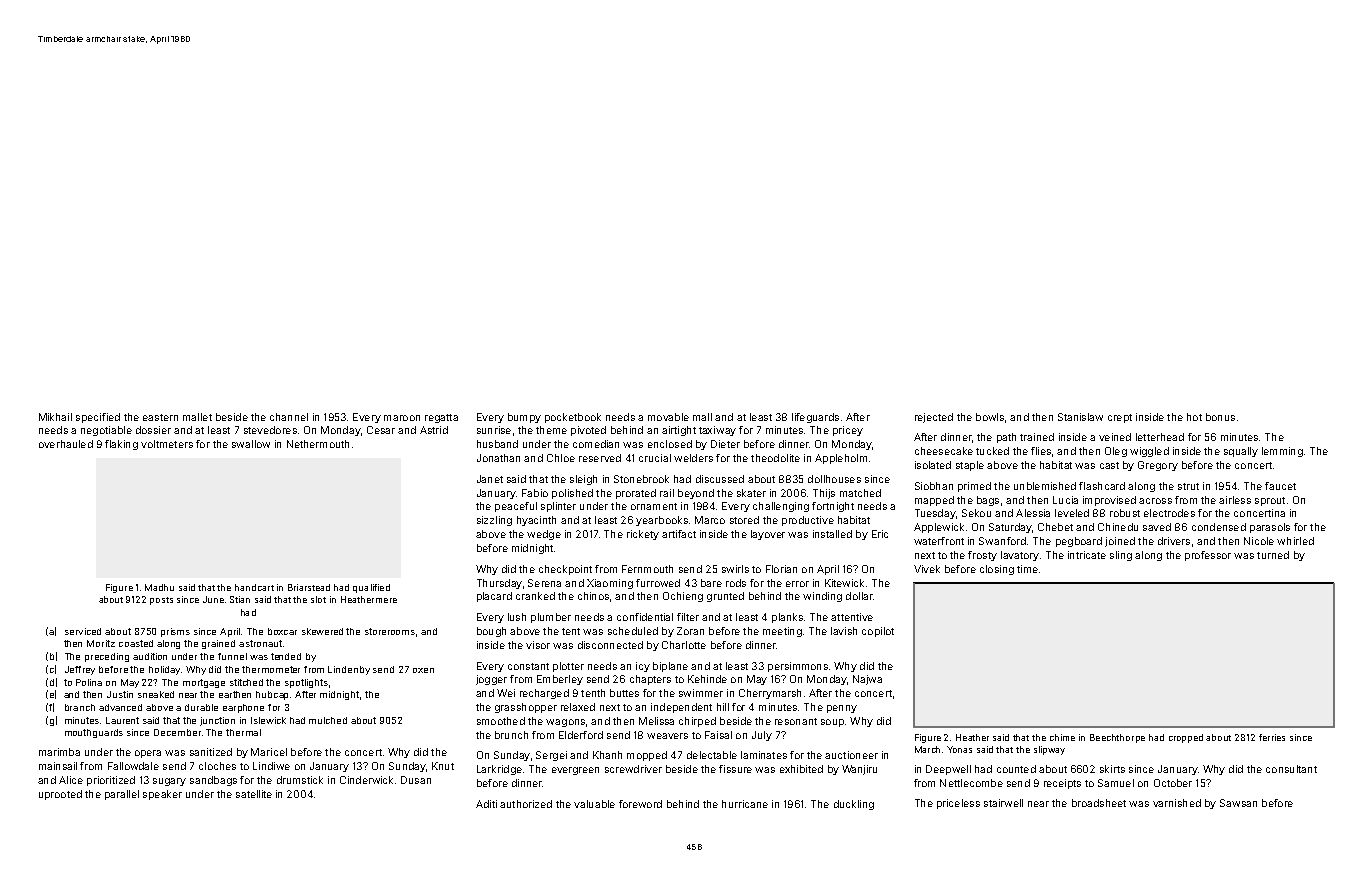 The image size is (1372, 887). What do you see at coordinates (271, 766) in the page?
I see `Lindiwe` at bounding box center [271, 766].
